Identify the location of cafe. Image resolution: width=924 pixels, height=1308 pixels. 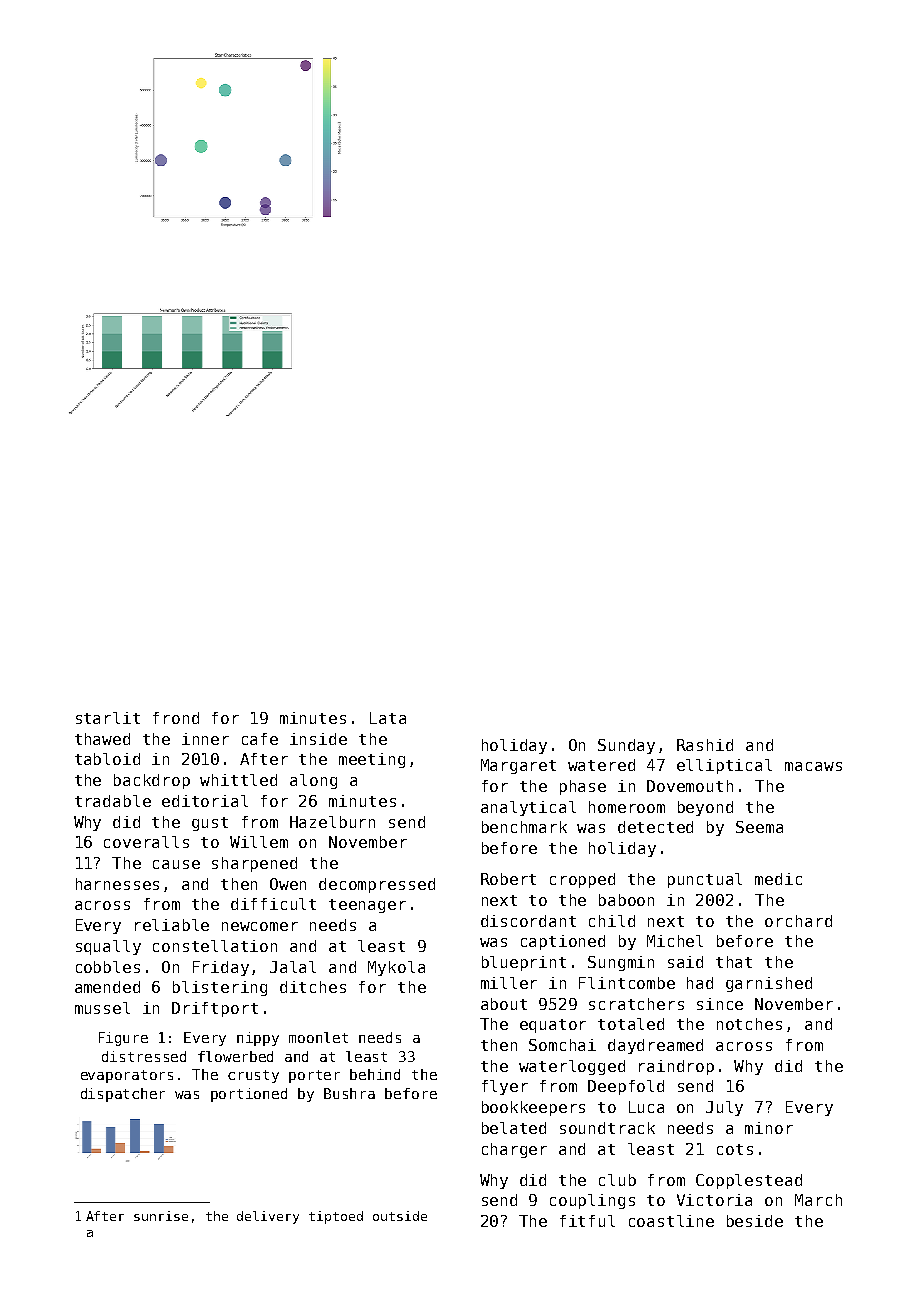
(260, 739).
